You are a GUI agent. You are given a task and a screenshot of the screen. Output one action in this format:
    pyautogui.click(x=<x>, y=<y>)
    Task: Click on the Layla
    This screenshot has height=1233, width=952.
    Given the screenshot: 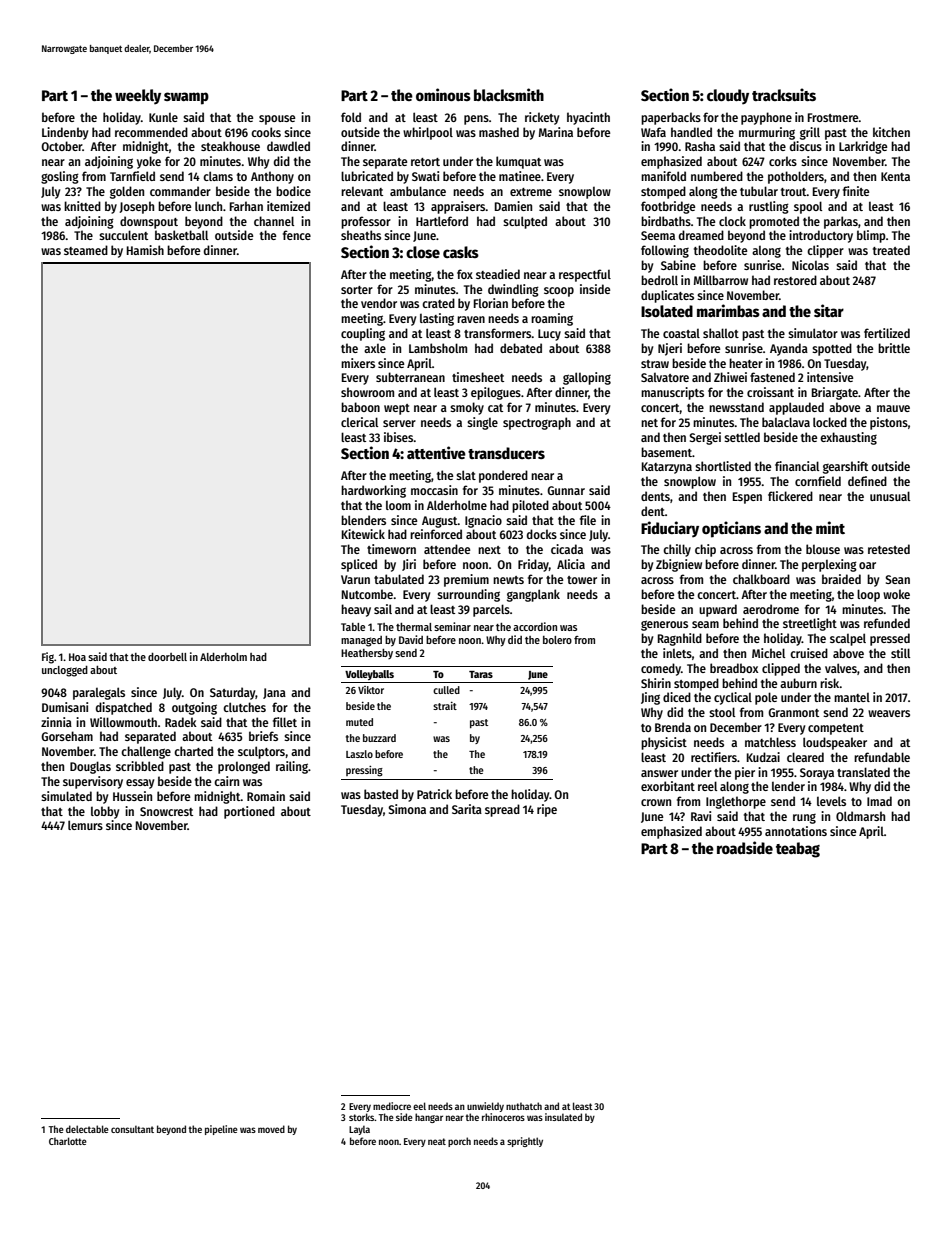 What is the action you would take?
    pyautogui.click(x=359, y=1130)
